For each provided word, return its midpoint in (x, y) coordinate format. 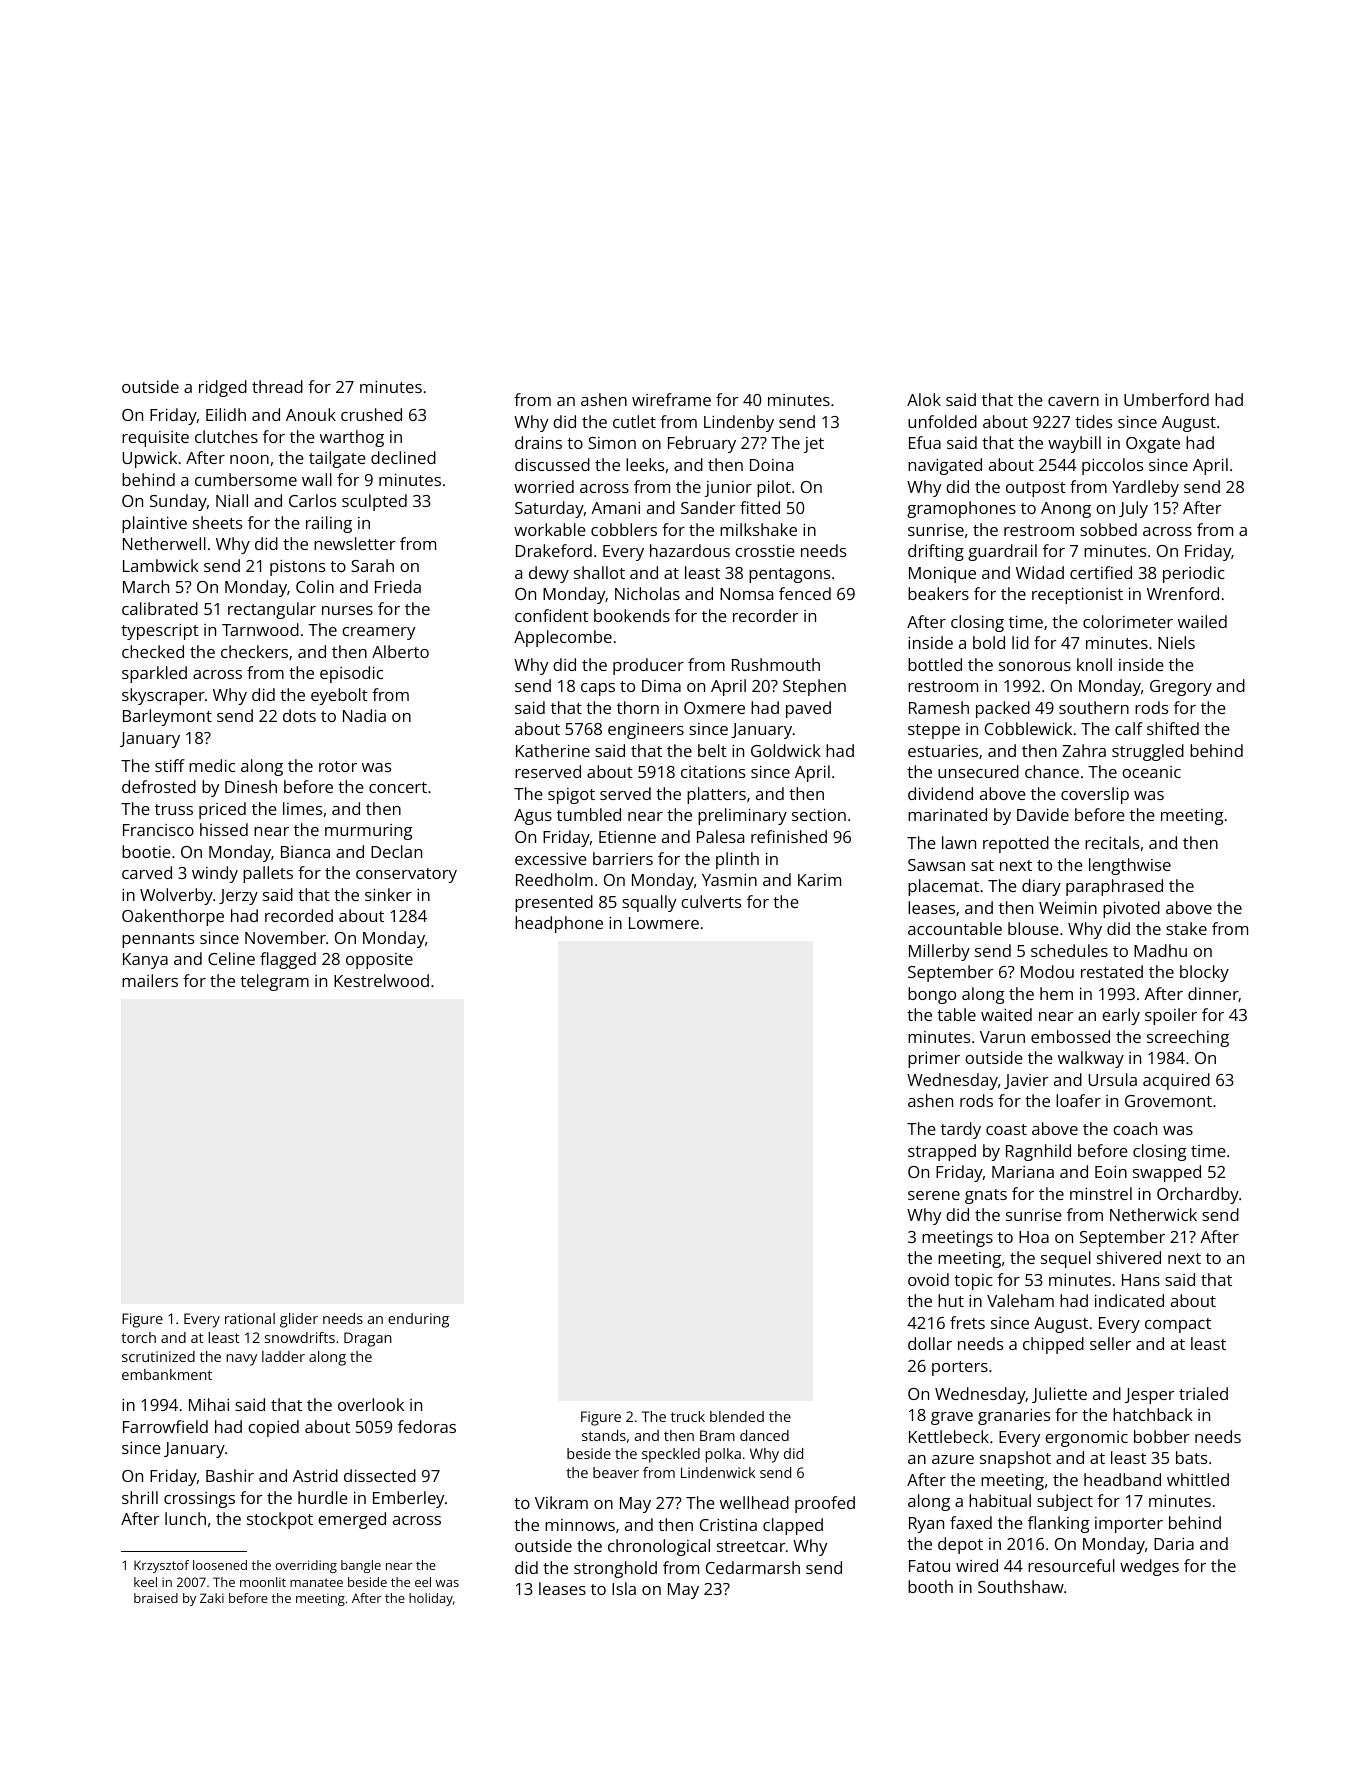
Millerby (939, 952)
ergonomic (1086, 1439)
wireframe (671, 399)
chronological (659, 1547)
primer (934, 1059)
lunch (185, 1518)
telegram (274, 982)
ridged (223, 388)
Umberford (1166, 399)
